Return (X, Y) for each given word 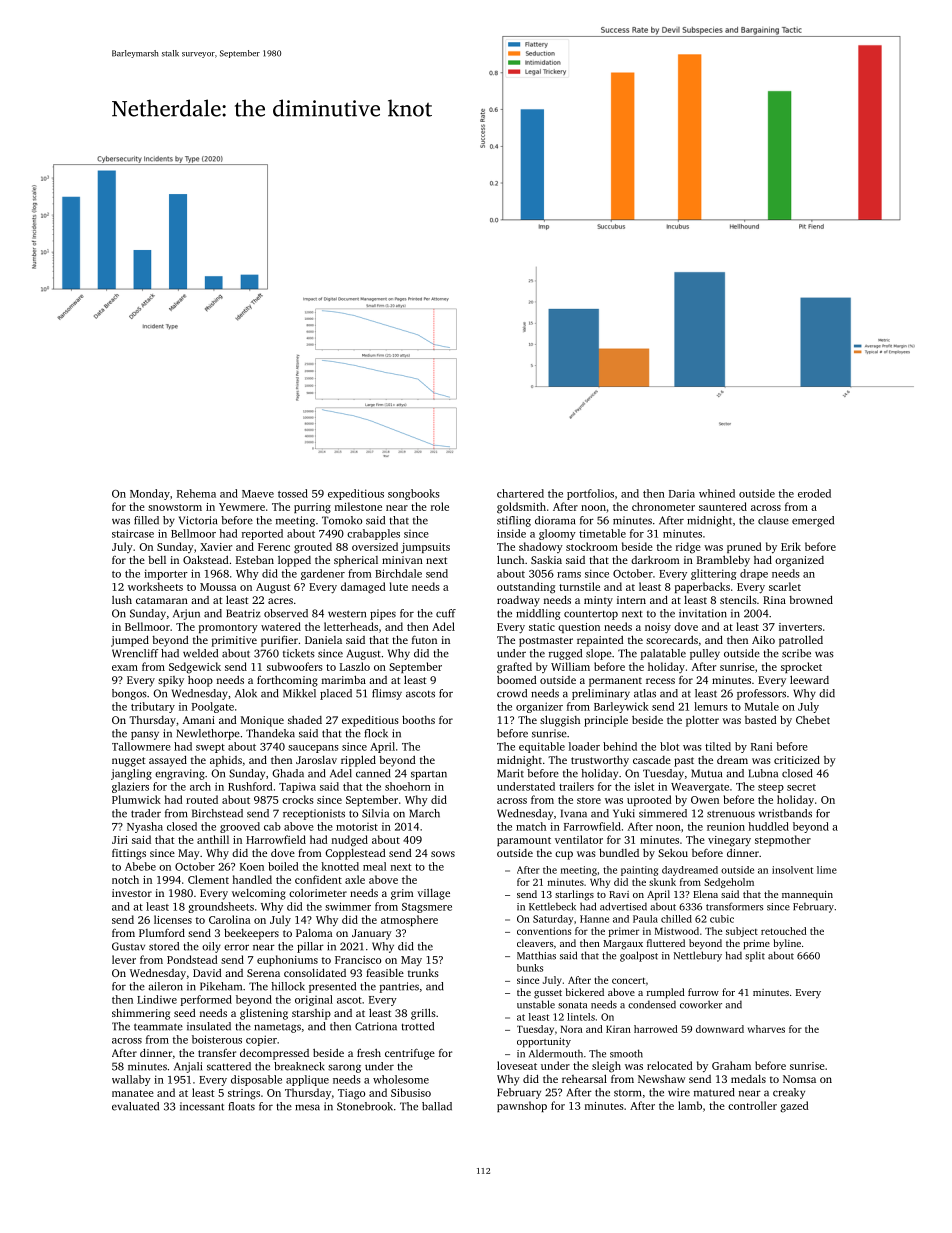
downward (720, 1029)
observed (286, 613)
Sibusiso (411, 1092)
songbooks (413, 494)
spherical (356, 561)
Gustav (128, 946)
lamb (690, 1105)
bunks (530, 968)
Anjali (188, 1067)
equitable (542, 747)
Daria (682, 494)
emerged (813, 521)
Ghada (288, 773)
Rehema (196, 493)
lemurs (710, 706)
